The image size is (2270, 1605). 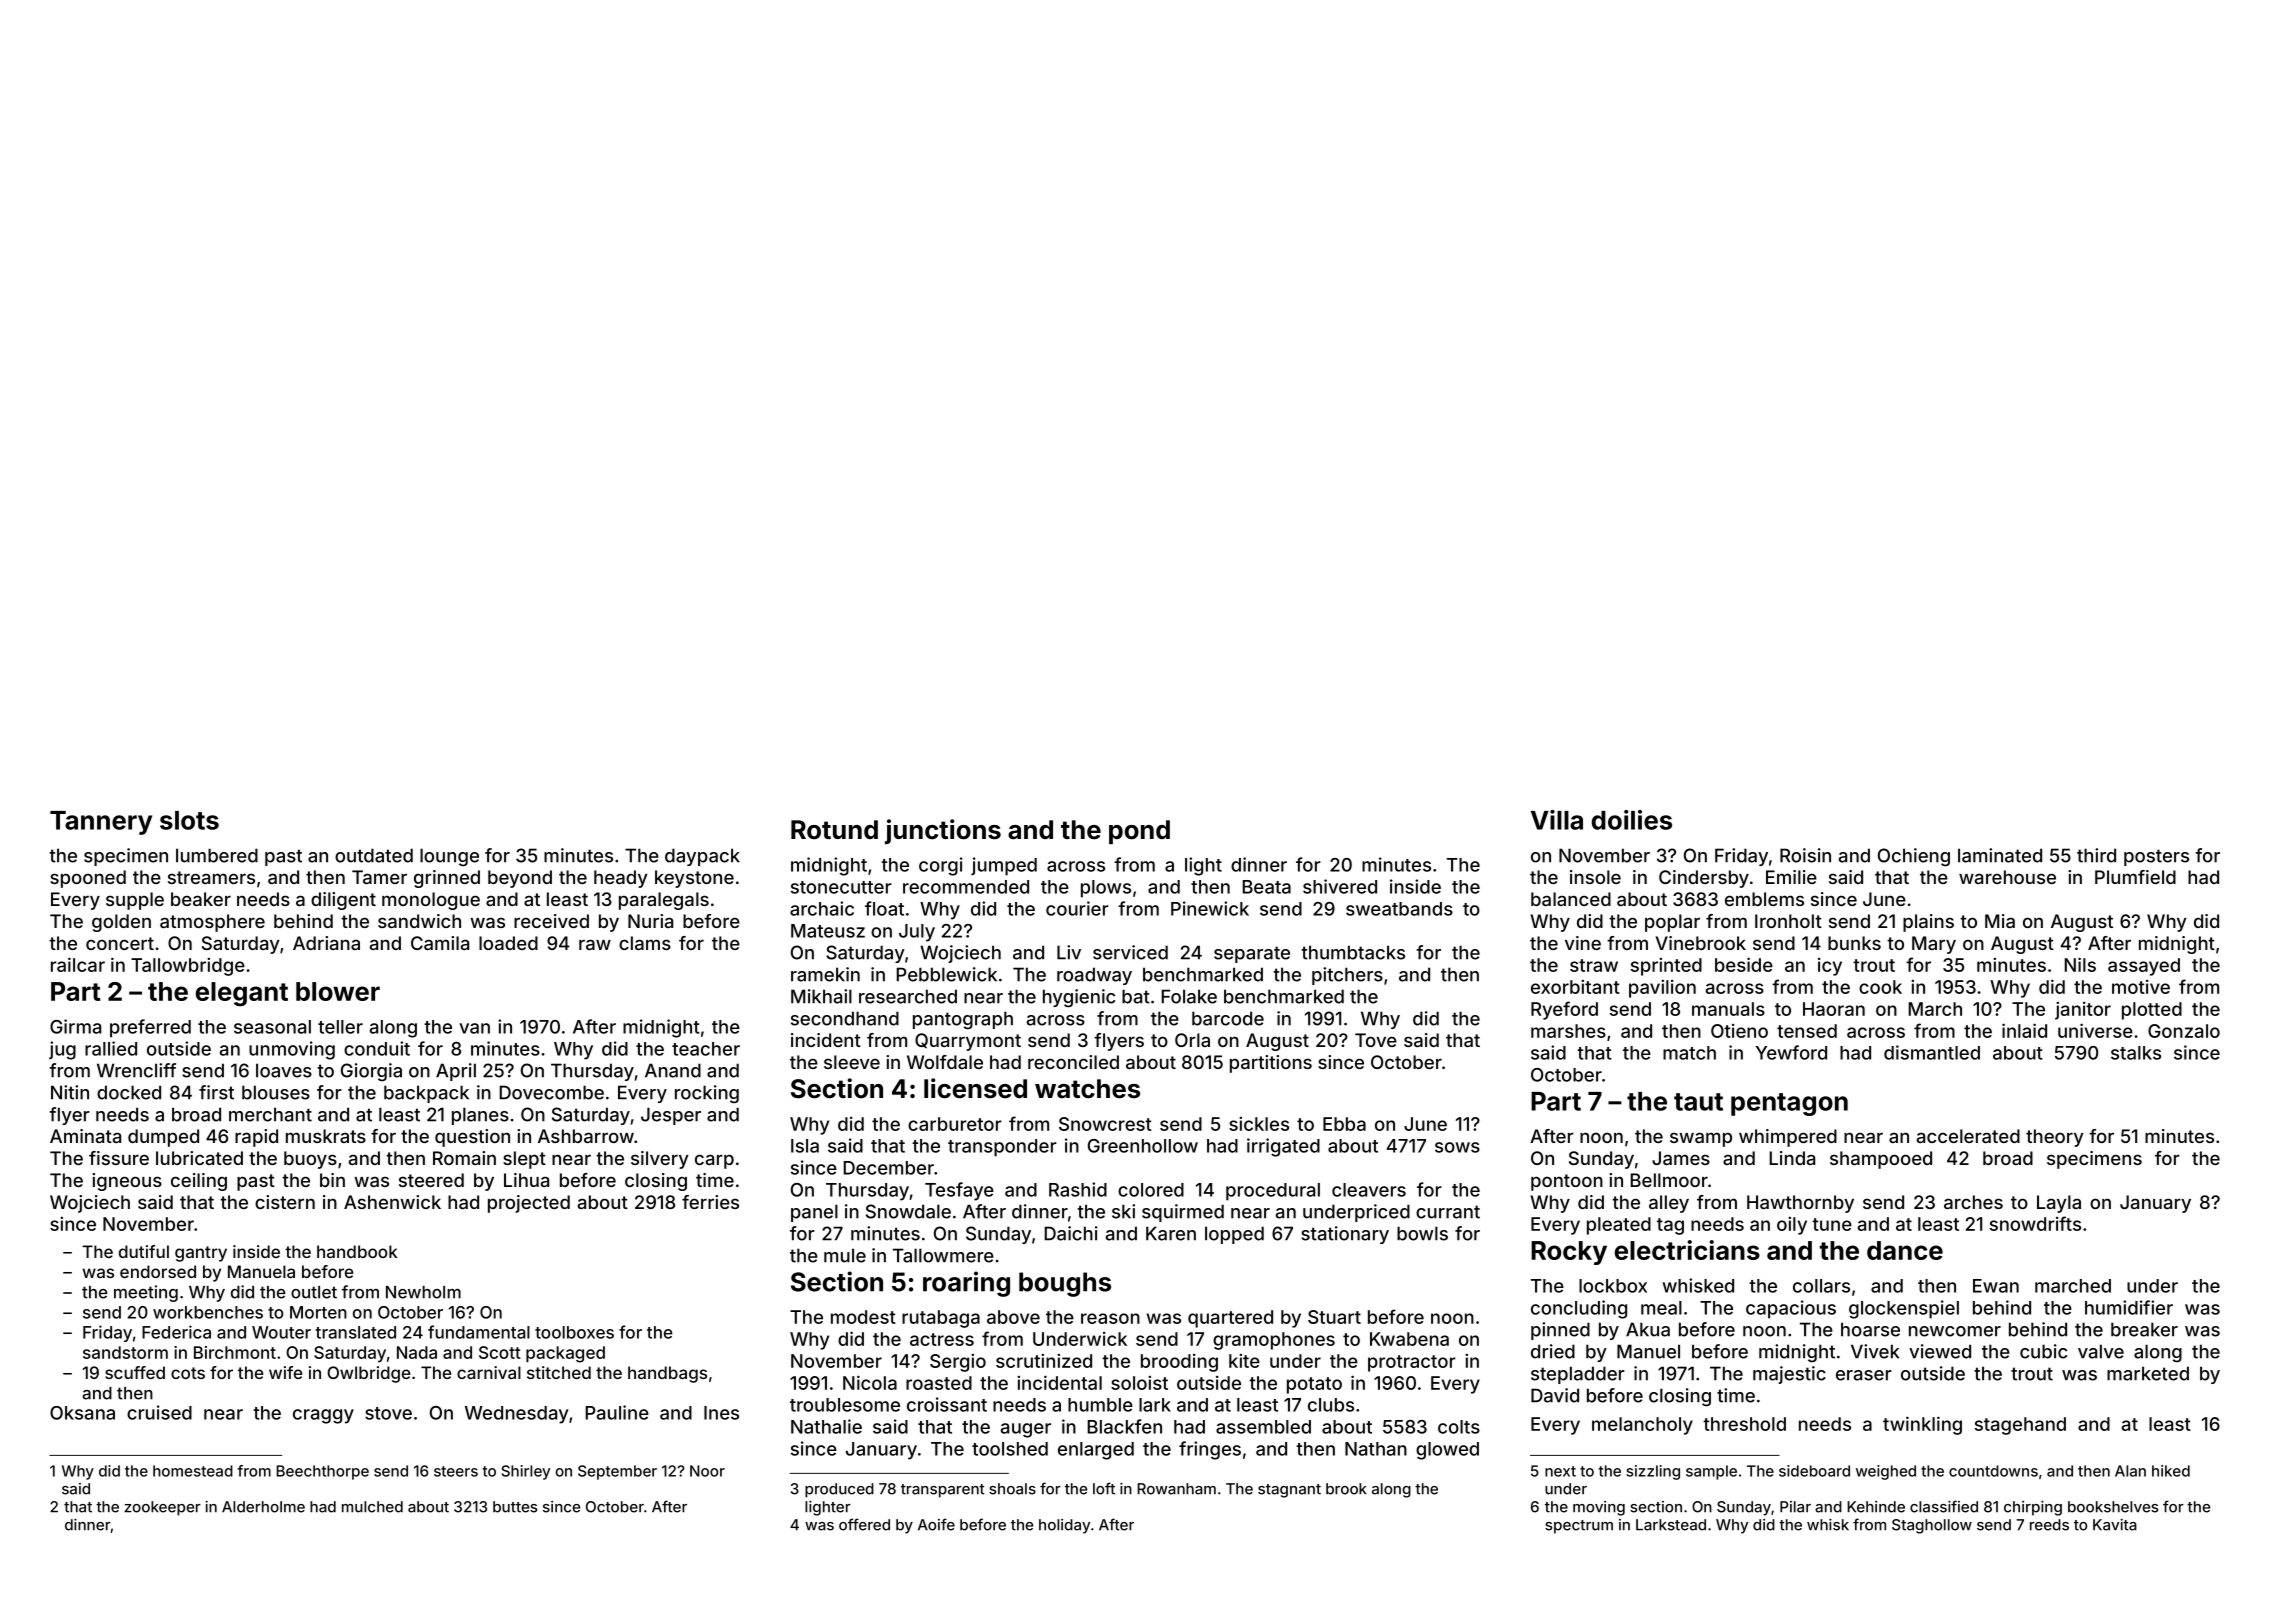 What do you see at coordinates (1932, 1526) in the document?
I see `Staghollow` at bounding box center [1932, 1526].
